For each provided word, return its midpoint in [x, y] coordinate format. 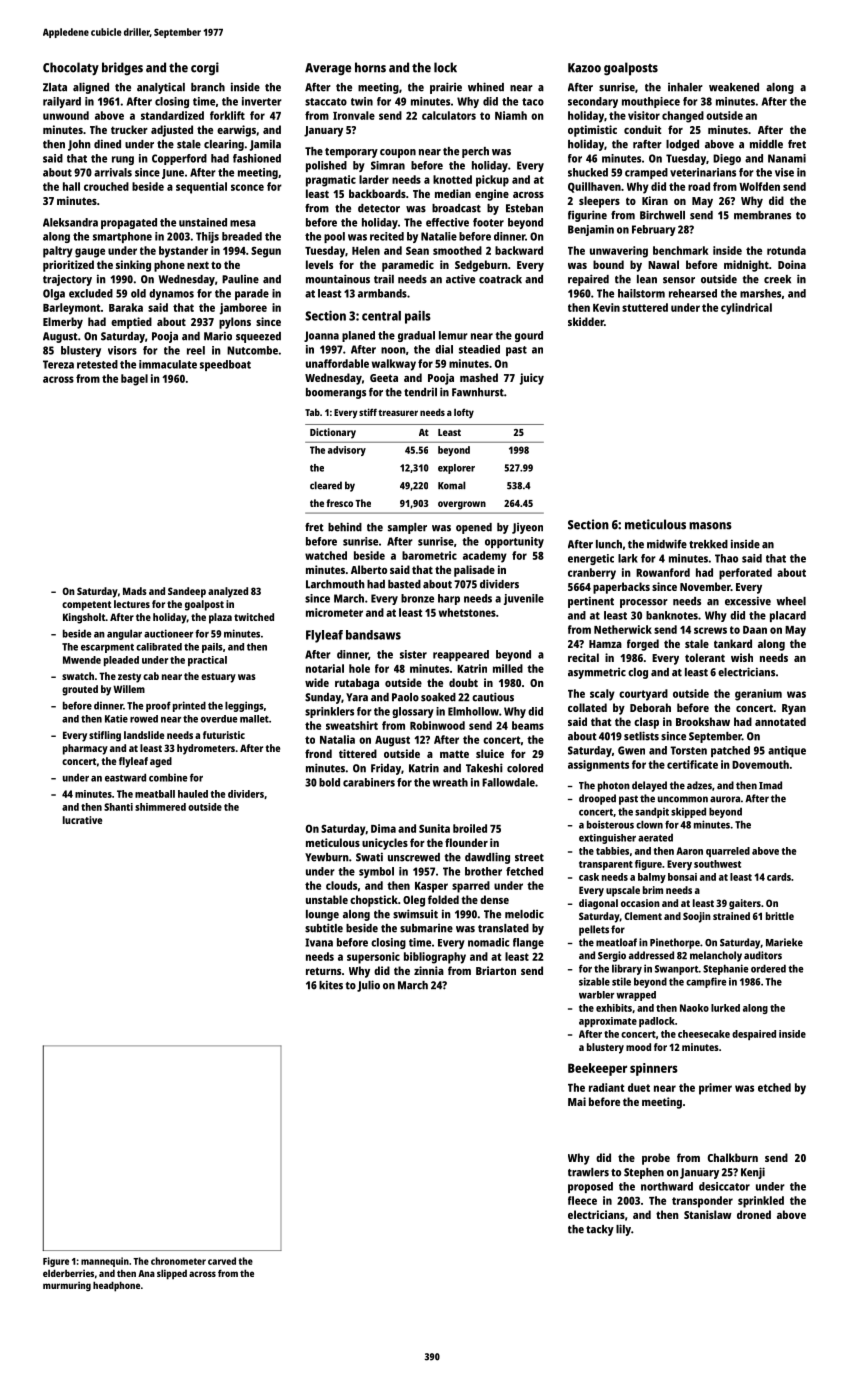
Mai [577, 1101]
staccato [326, 102]
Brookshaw [703, 721]
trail [384, 279]
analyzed [228, 592]
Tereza [58, 364]
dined [107, 144]
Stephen [644, 1173]
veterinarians [703, 172]
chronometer [178, 1261]
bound [608, 264]
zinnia [429, 970]
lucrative [82, 820]
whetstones [467, 612]
